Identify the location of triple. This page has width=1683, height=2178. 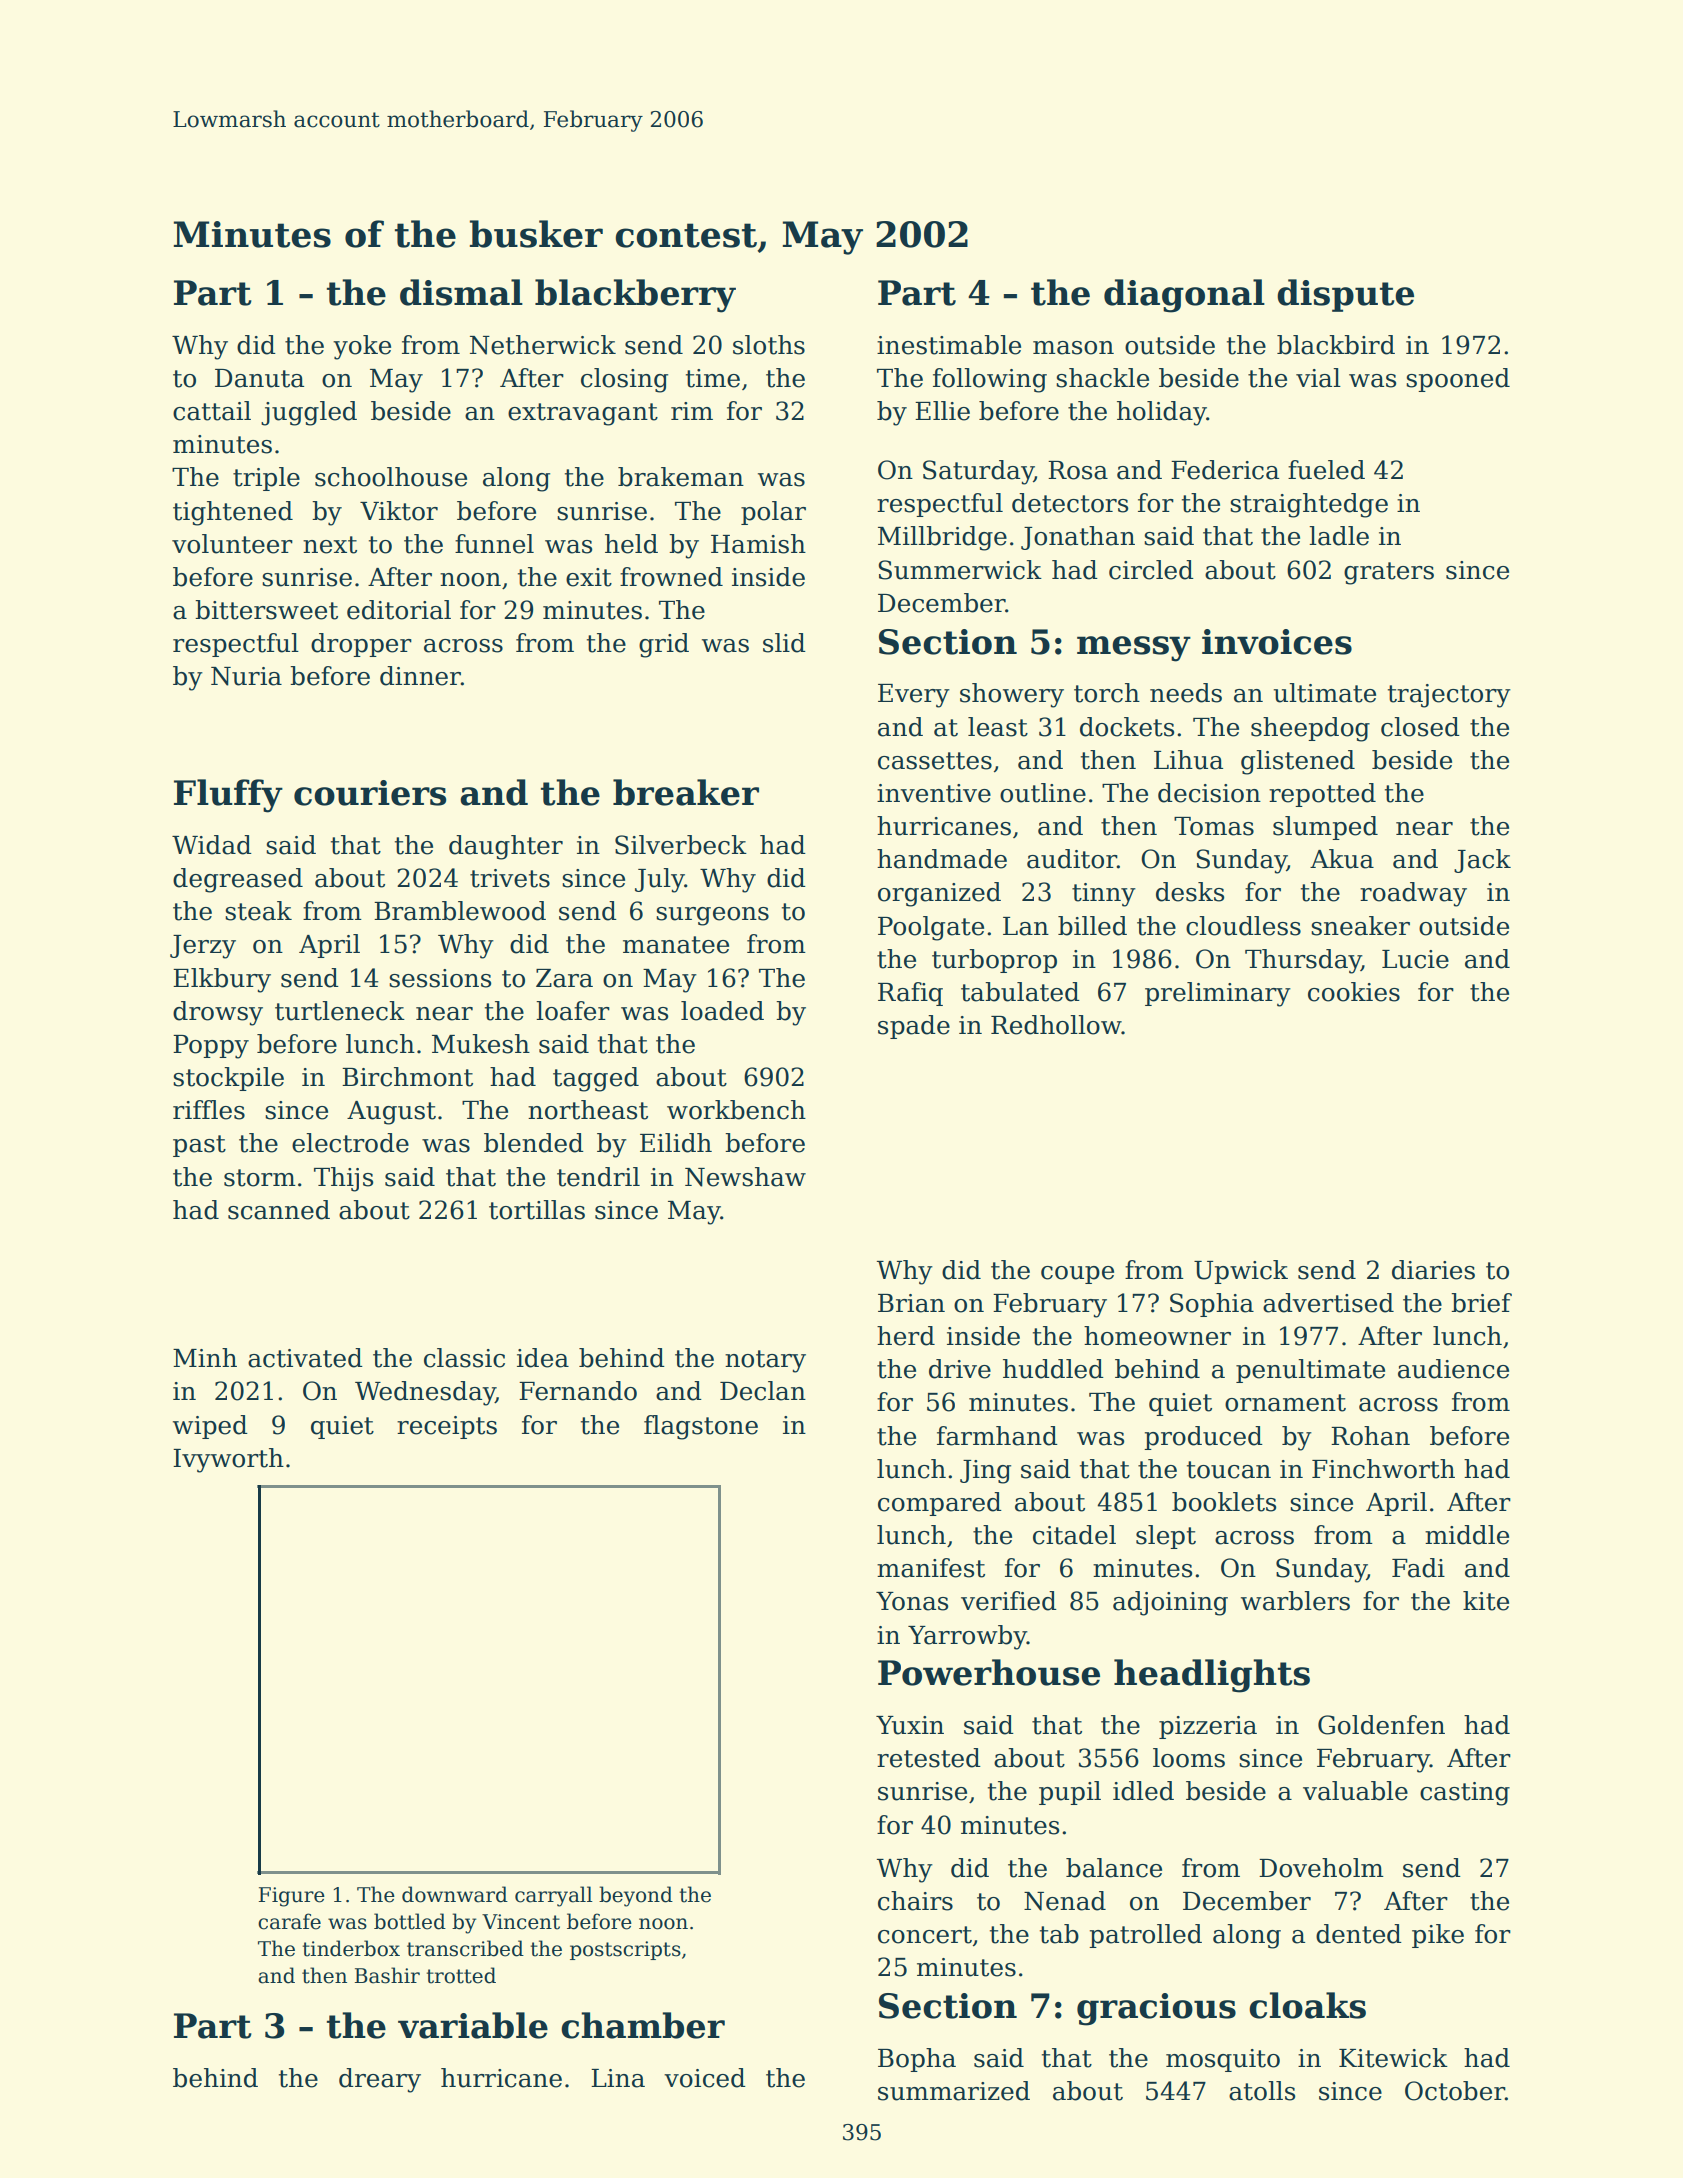
(266, 479).
